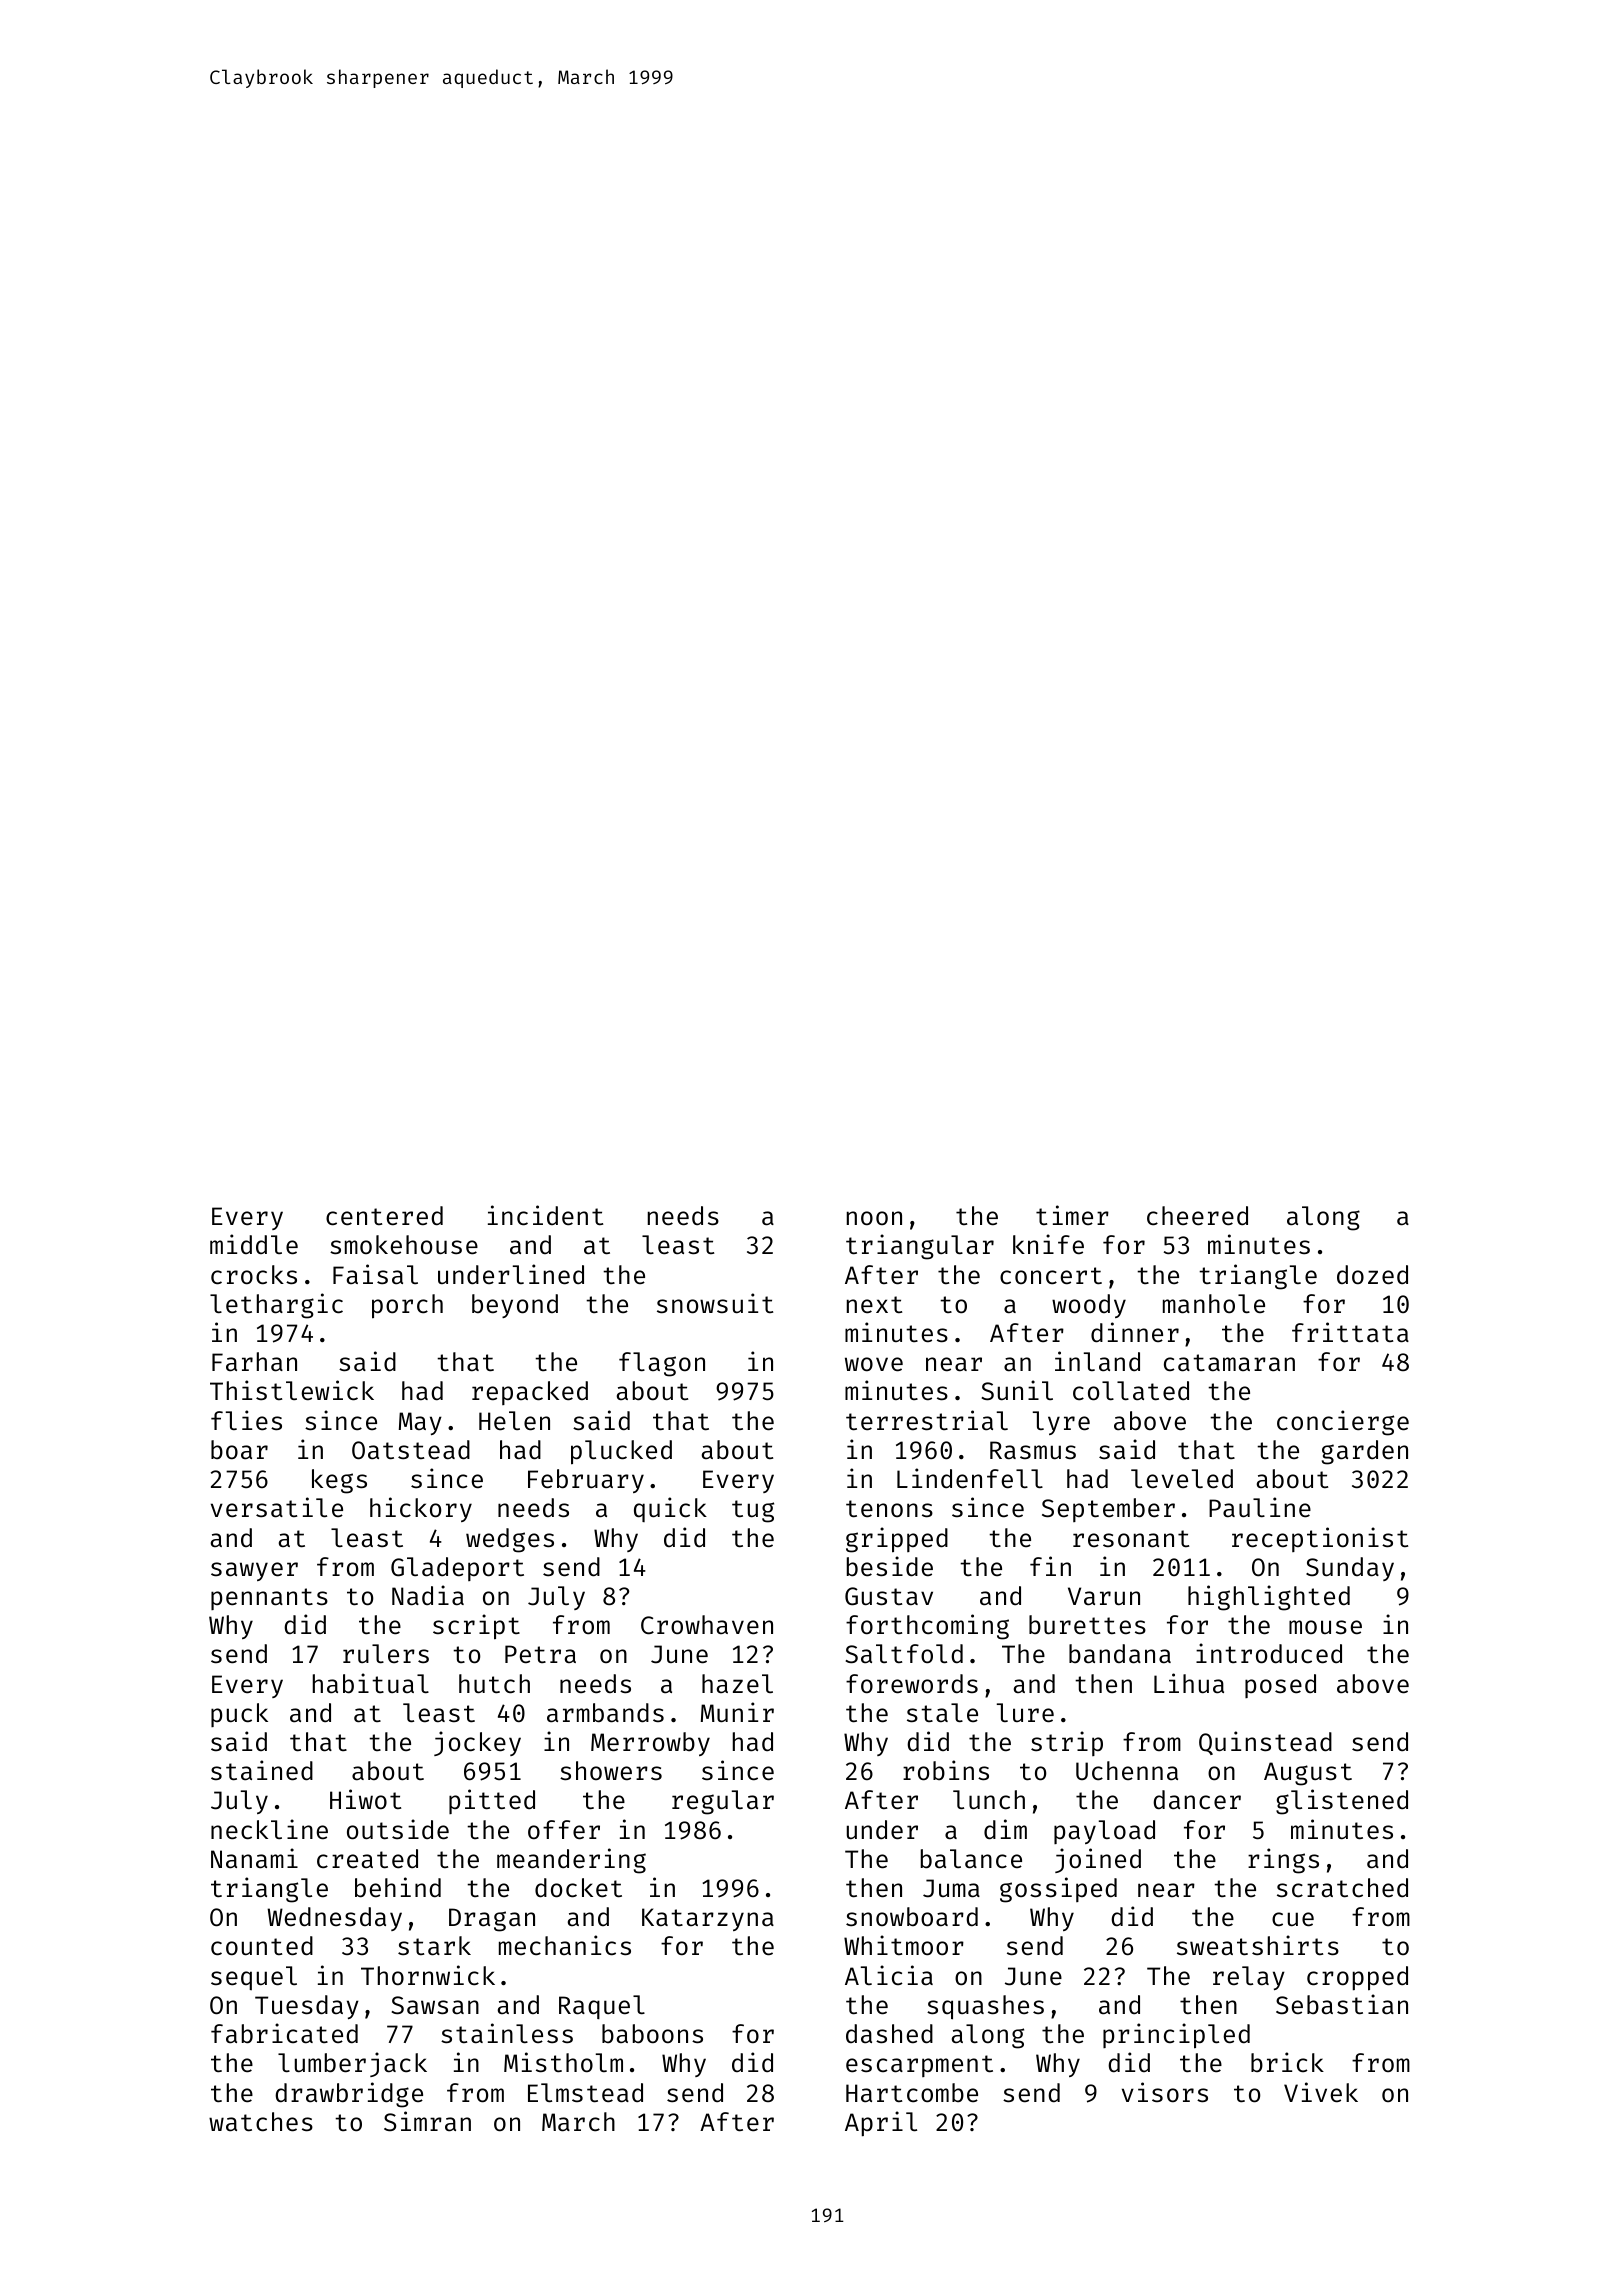 Image resolution: width=1620 pixels, height=2292 pixels. What do you see at coordinates (1087, 1625) in the screenshot?
I see `burettes` at bounding box center [1087, 1625].
